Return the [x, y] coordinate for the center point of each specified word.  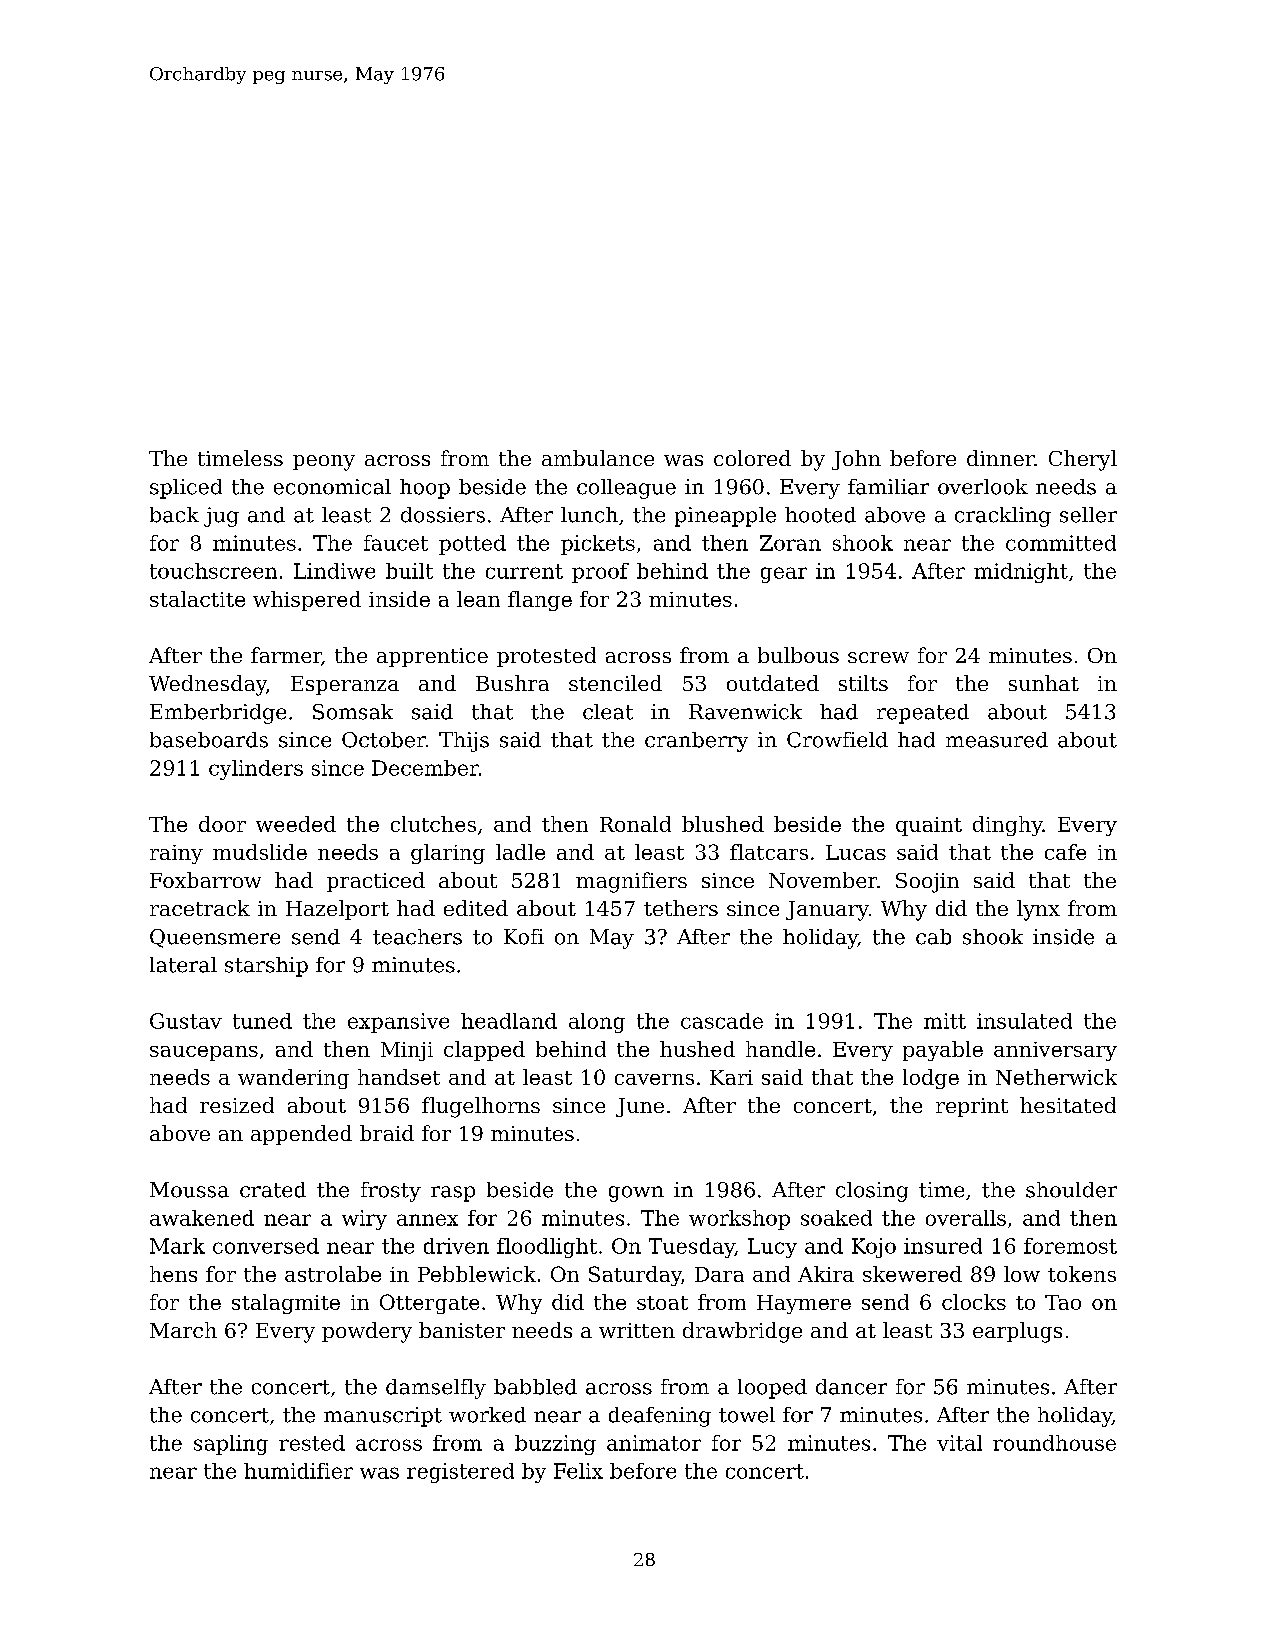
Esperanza [345, 685]
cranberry [696, 742]
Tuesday [692, 1248]
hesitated [1068, 1105]
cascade [722, 1021]
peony [324, 463]
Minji [407, 1051]
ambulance [598, 458]
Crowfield [837, 740]
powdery [367, 1332]
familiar [888, 487]
